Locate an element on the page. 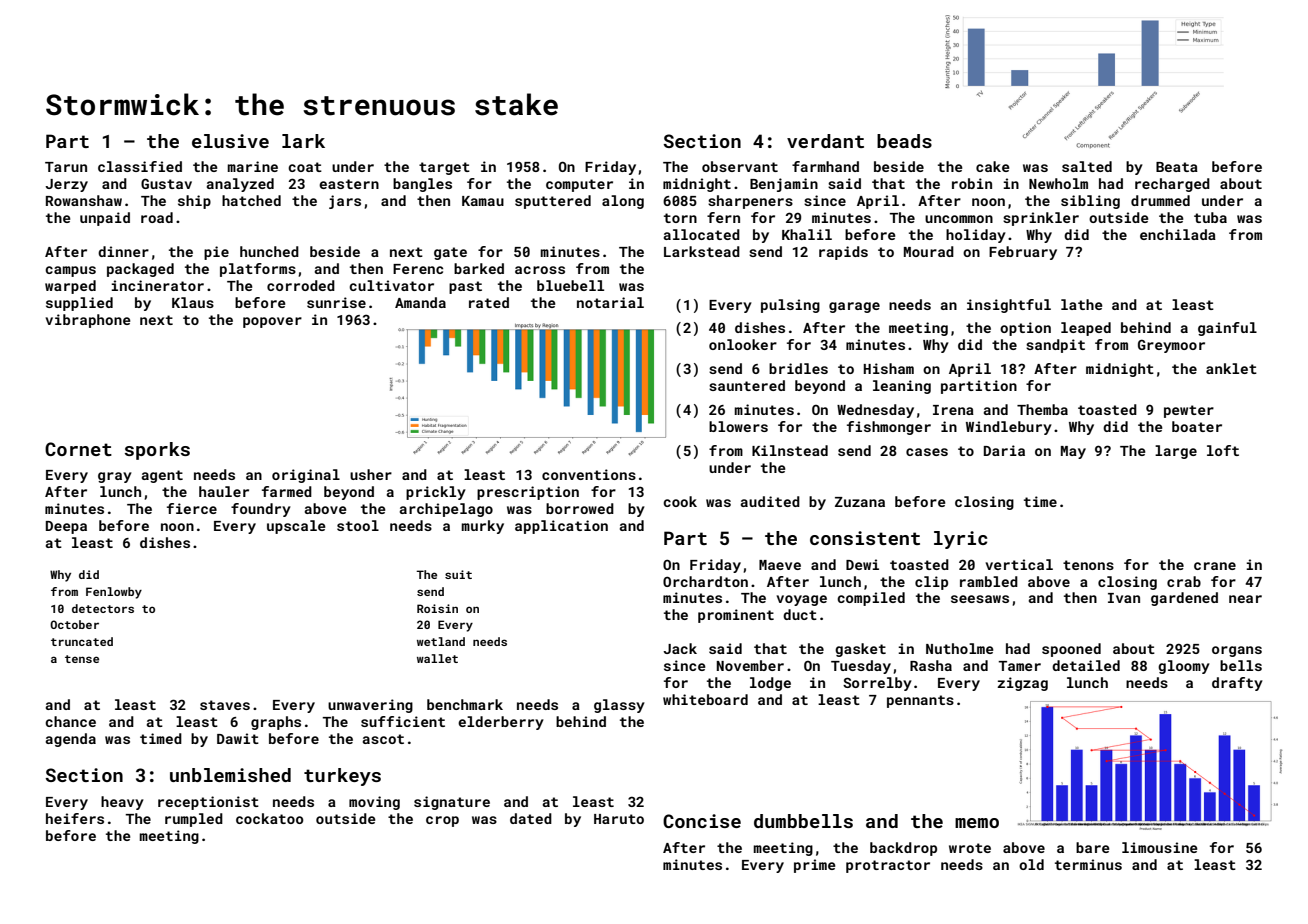 Image resolution: width=1308 pixels, height=924 pixels. sandpit is located at coordinates (1055, 346).
